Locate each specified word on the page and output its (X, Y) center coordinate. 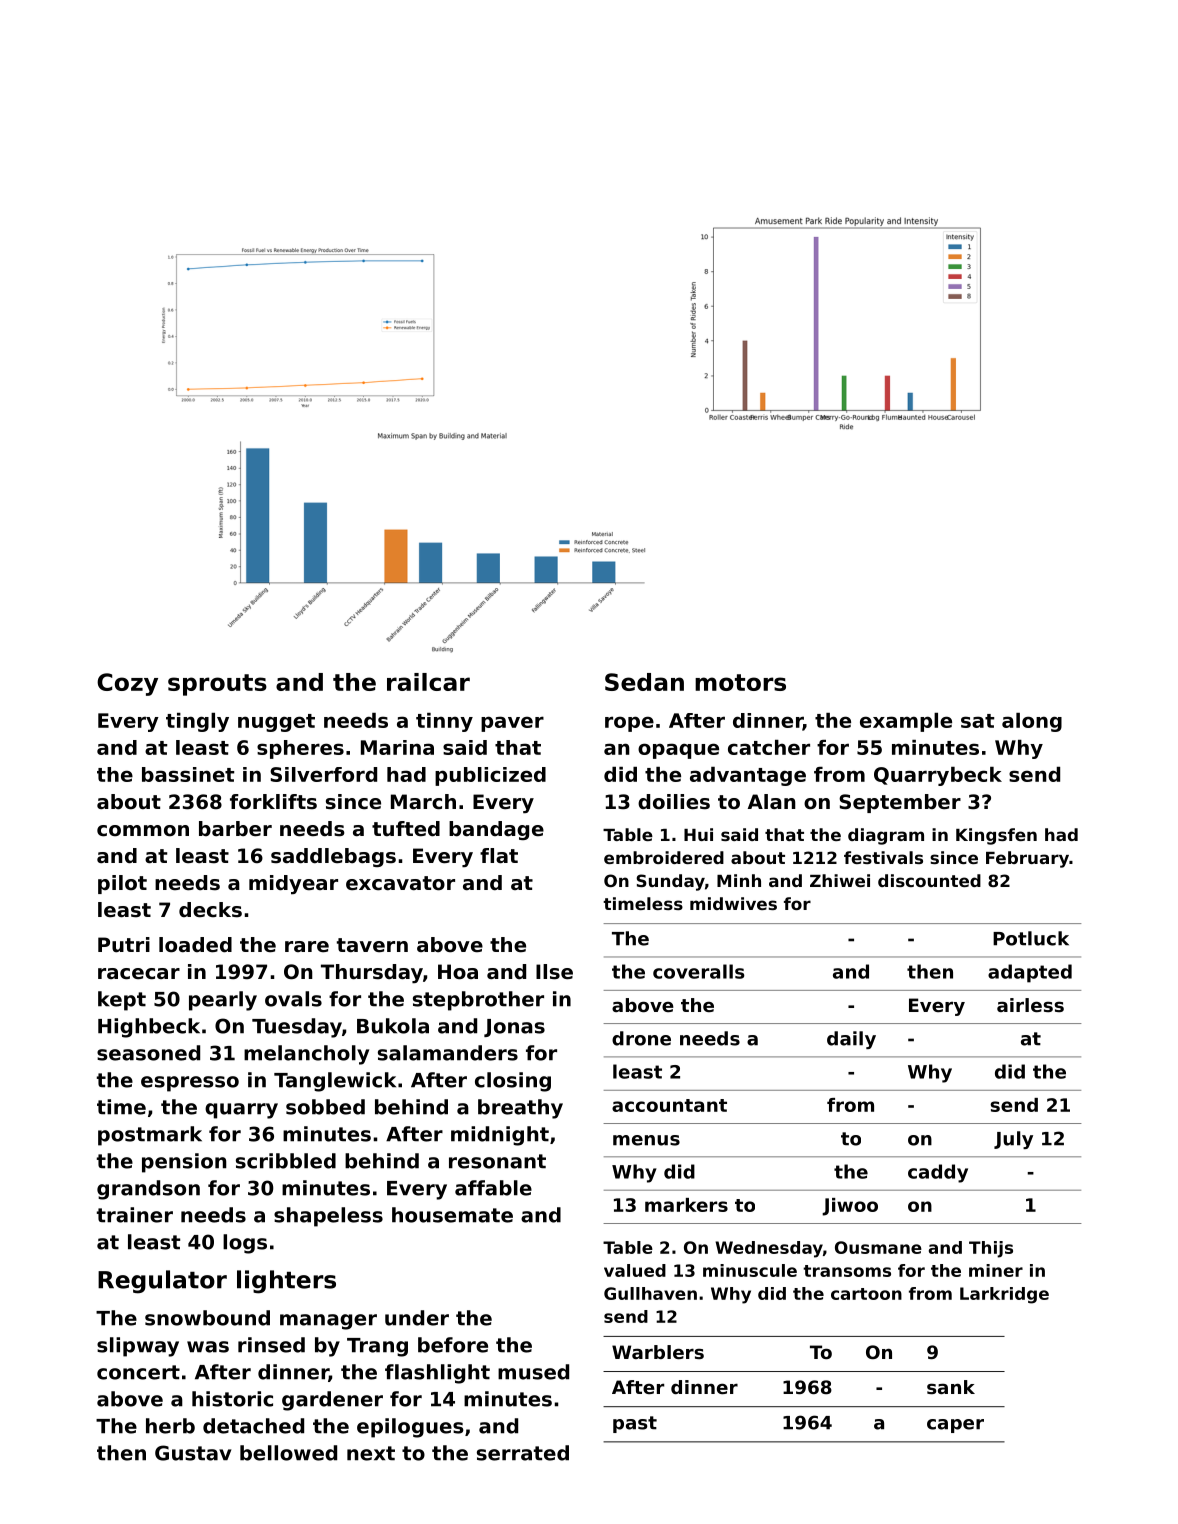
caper (955, 1426)
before (453, 1345)
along (1032, 722)
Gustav (193, 1453)
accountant (669, 1105)
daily (851, 1040)
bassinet (188, 774)
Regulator (162, 1282)
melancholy (306, 1055)
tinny (444, 722)
